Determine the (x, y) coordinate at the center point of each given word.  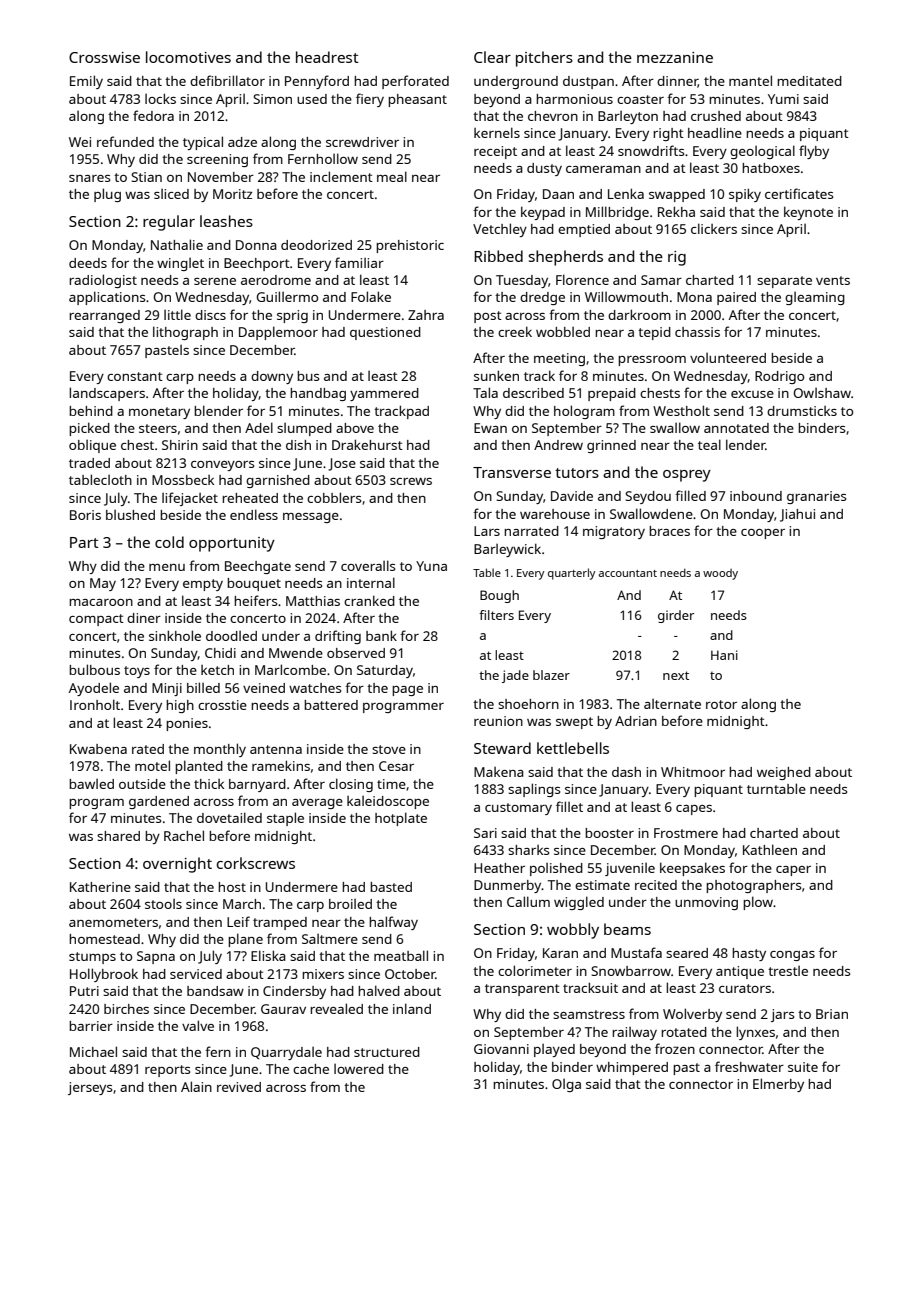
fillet (569, 806)
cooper (763, 534)
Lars (487, 531)
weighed (784, 773)
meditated (809, 81)
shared (118, 836)
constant (135, 376)
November (221, 177)
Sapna (156, 957)
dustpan (588, 82)
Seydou (648, 497)
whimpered (632, 1068)
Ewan (490, 428)
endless (254, 514)
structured (387, 1052)
